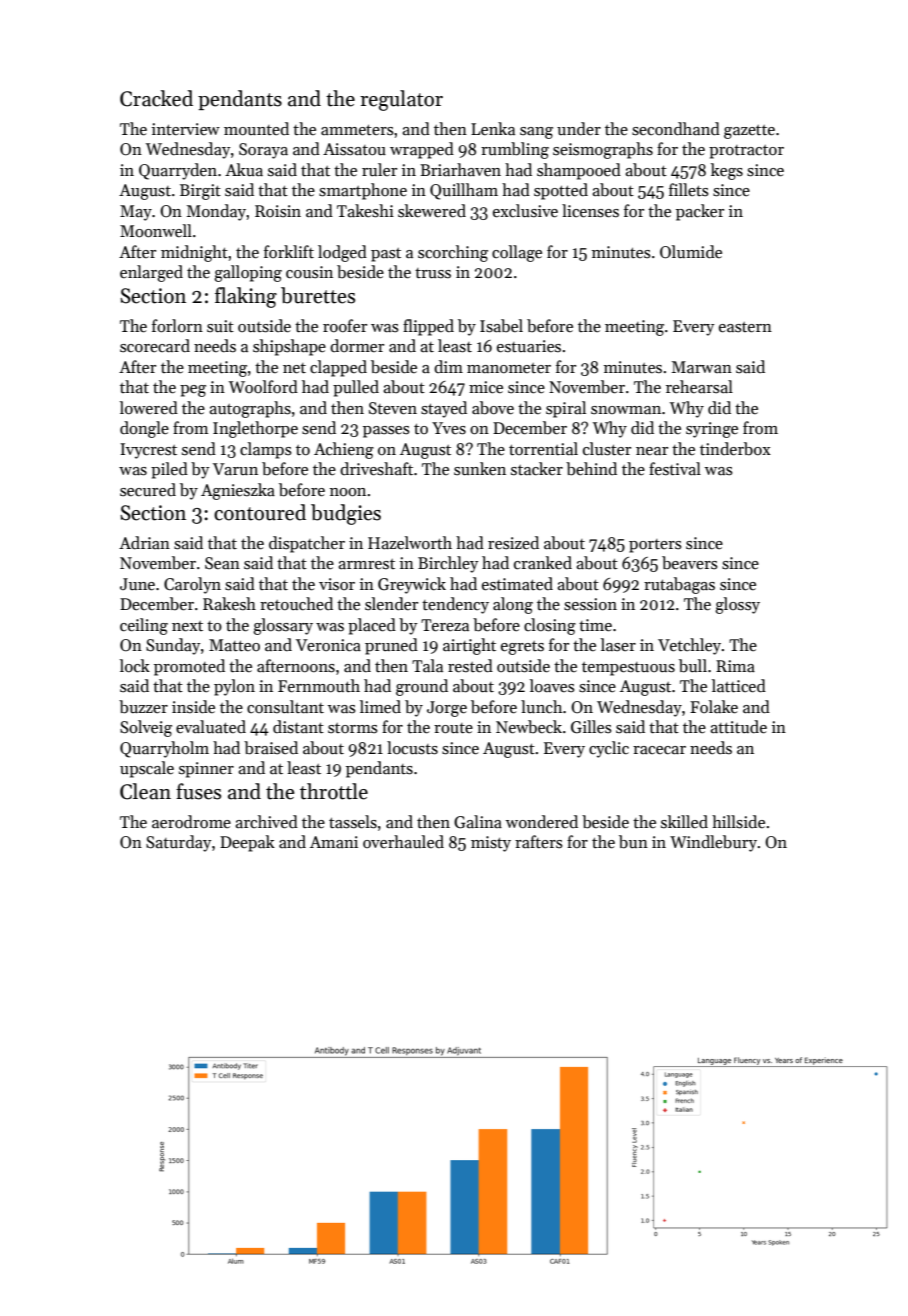 The height and width of the page is (1316, 908). What do you see at coordinates (448, 564) in the page?
I see `Birchley` at bounding box center [448, 564].
